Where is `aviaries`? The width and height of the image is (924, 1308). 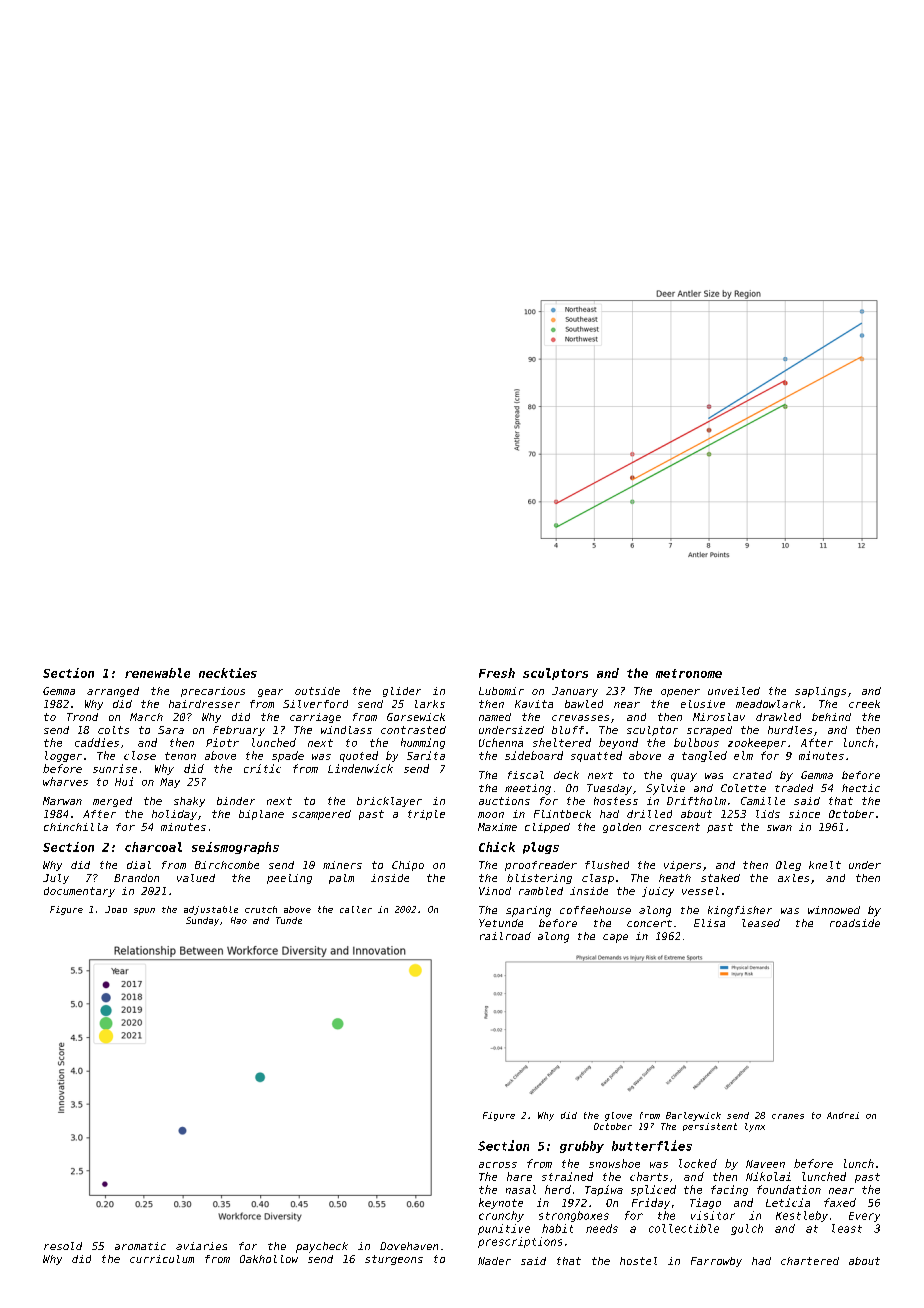 aviaries is located at coordinates (201, 1246).
